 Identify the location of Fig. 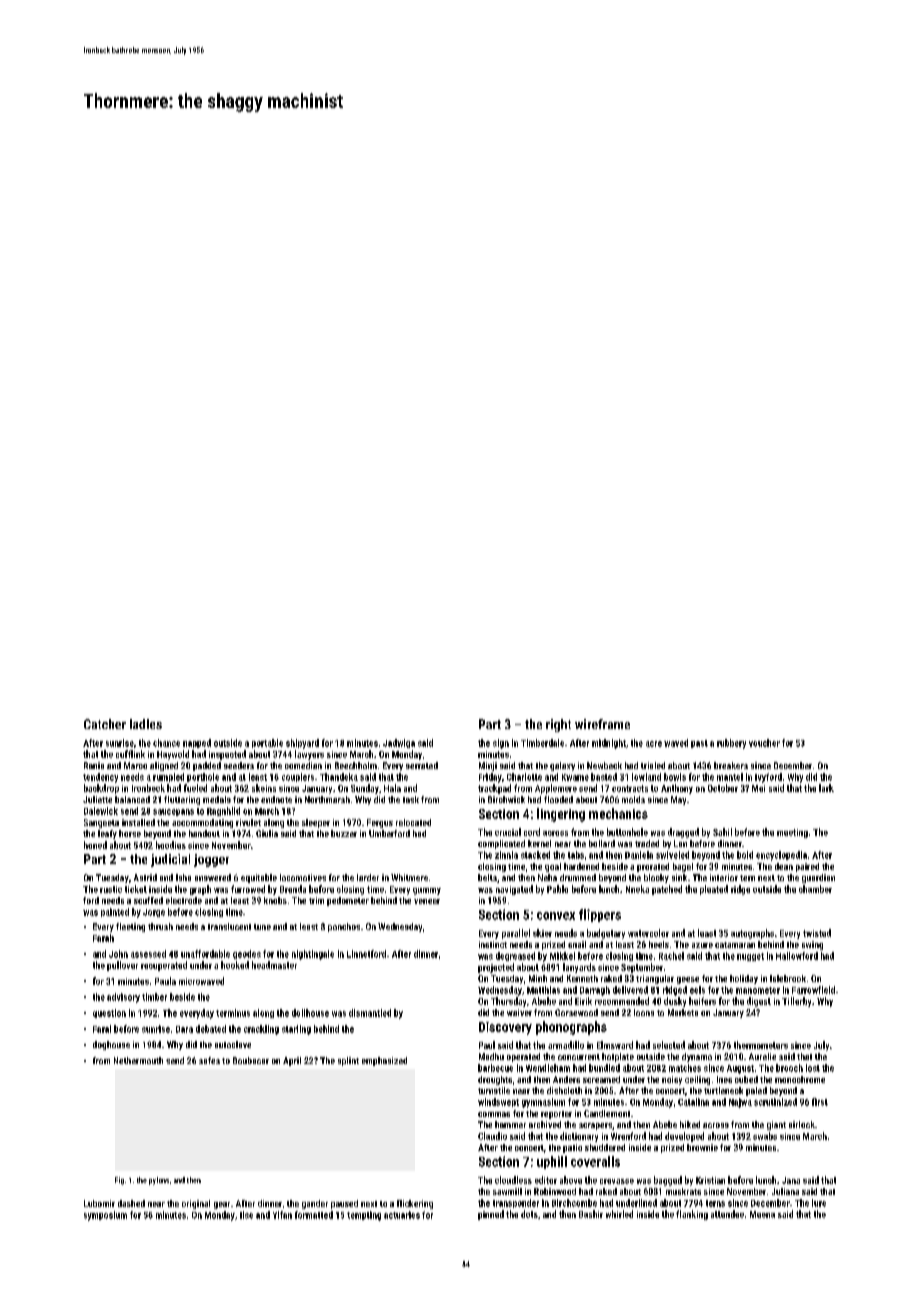
(119, 1181).
